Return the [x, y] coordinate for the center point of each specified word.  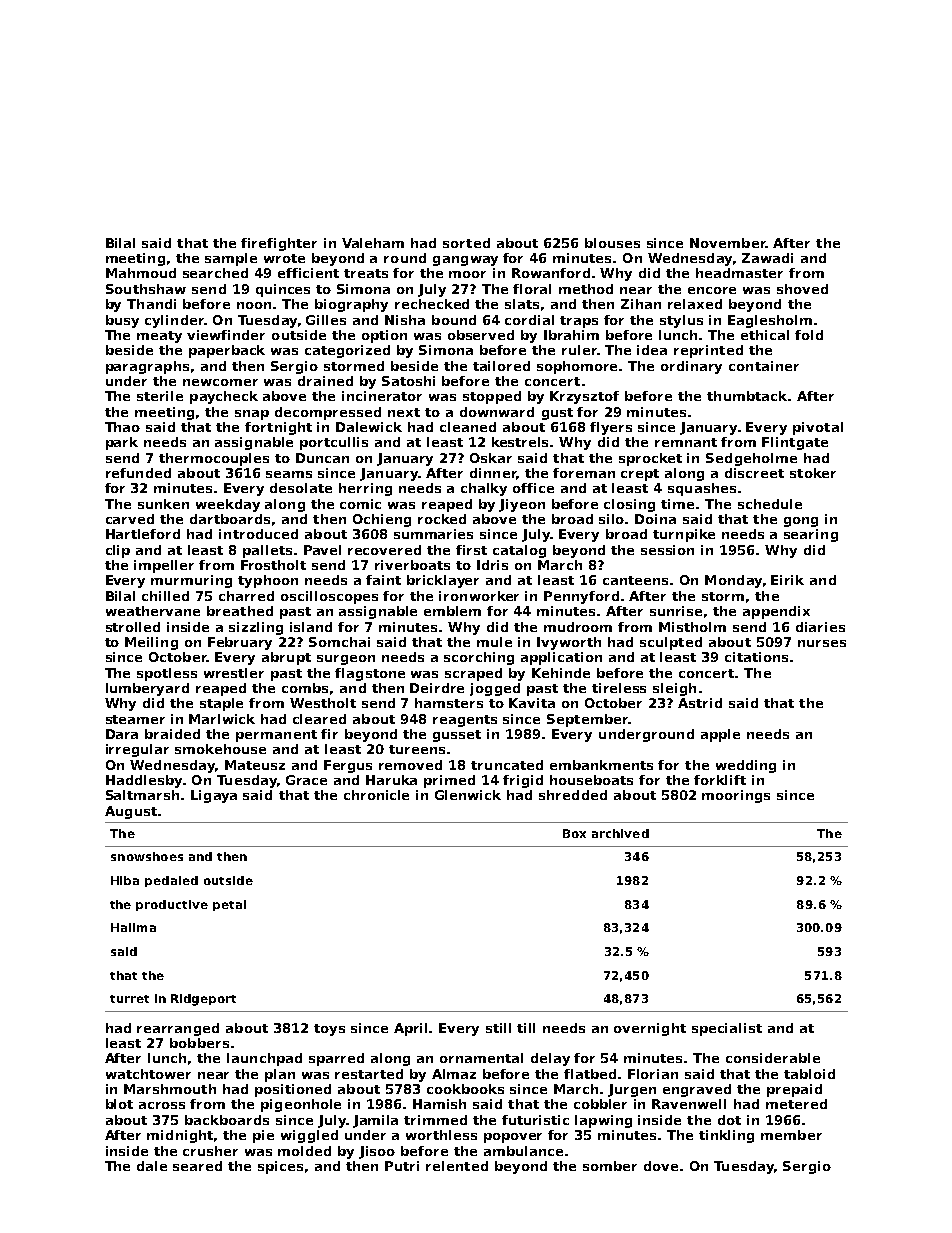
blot [119, 1104]
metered [796, 1104]
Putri [402, 1166]
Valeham [373, 243]
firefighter [279, 244]
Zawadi [767, 258]
